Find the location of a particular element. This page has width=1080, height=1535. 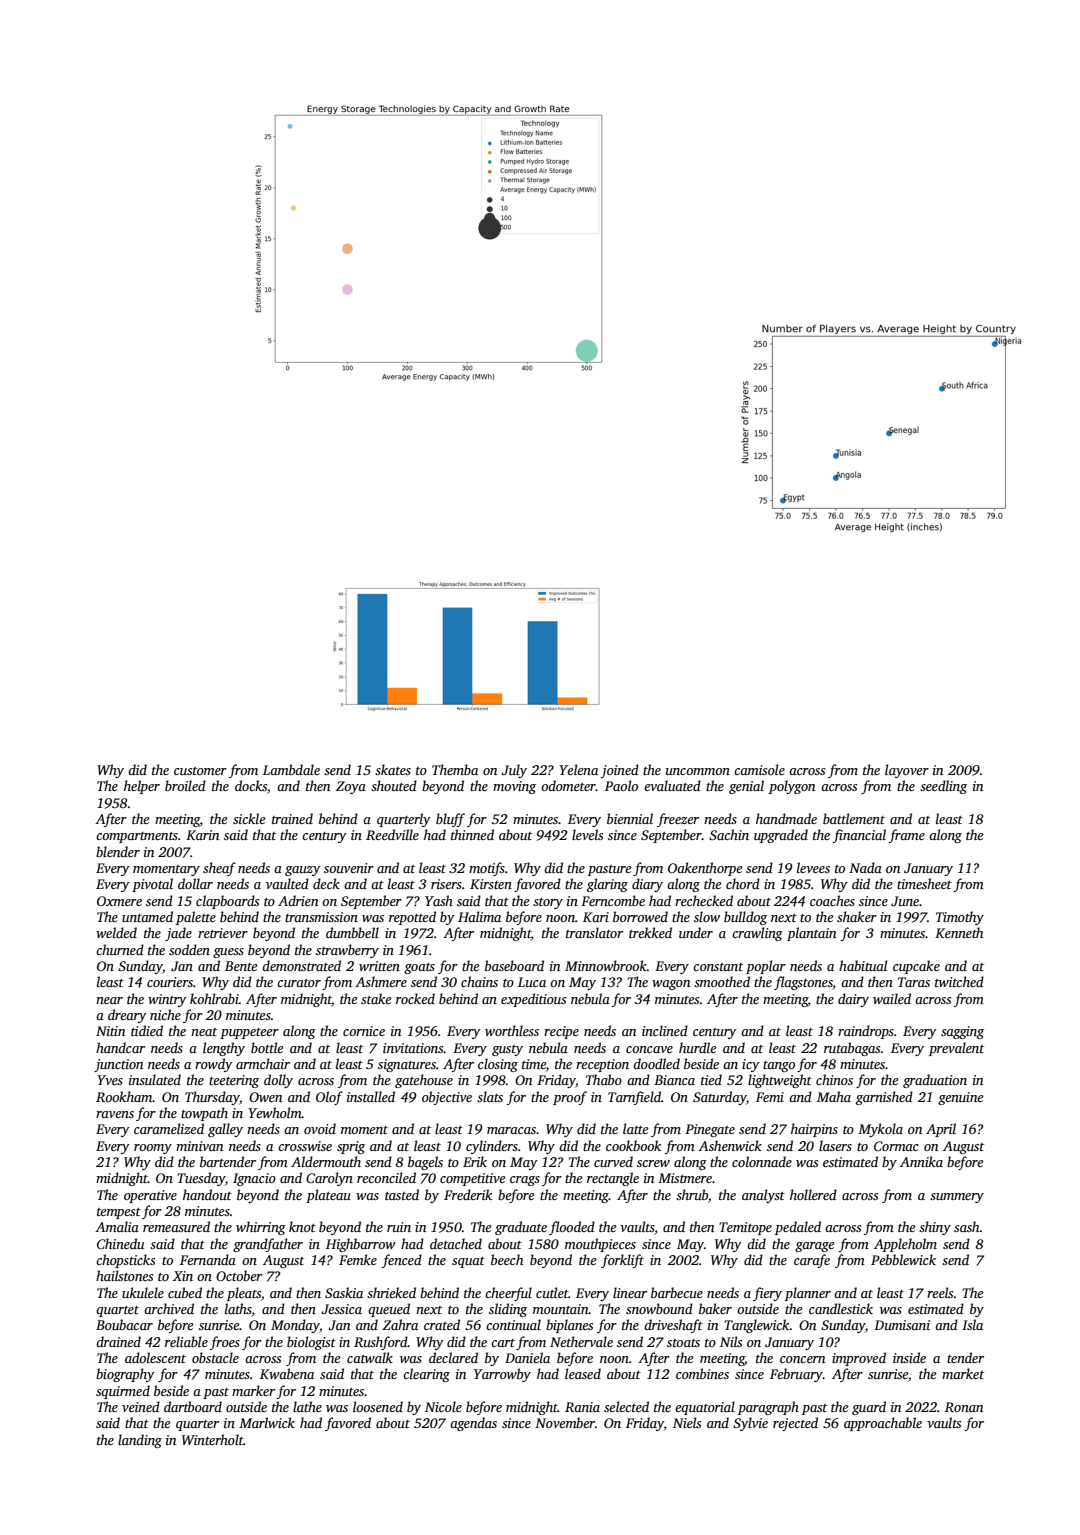

handout is located at coordinates (207, 1194).
